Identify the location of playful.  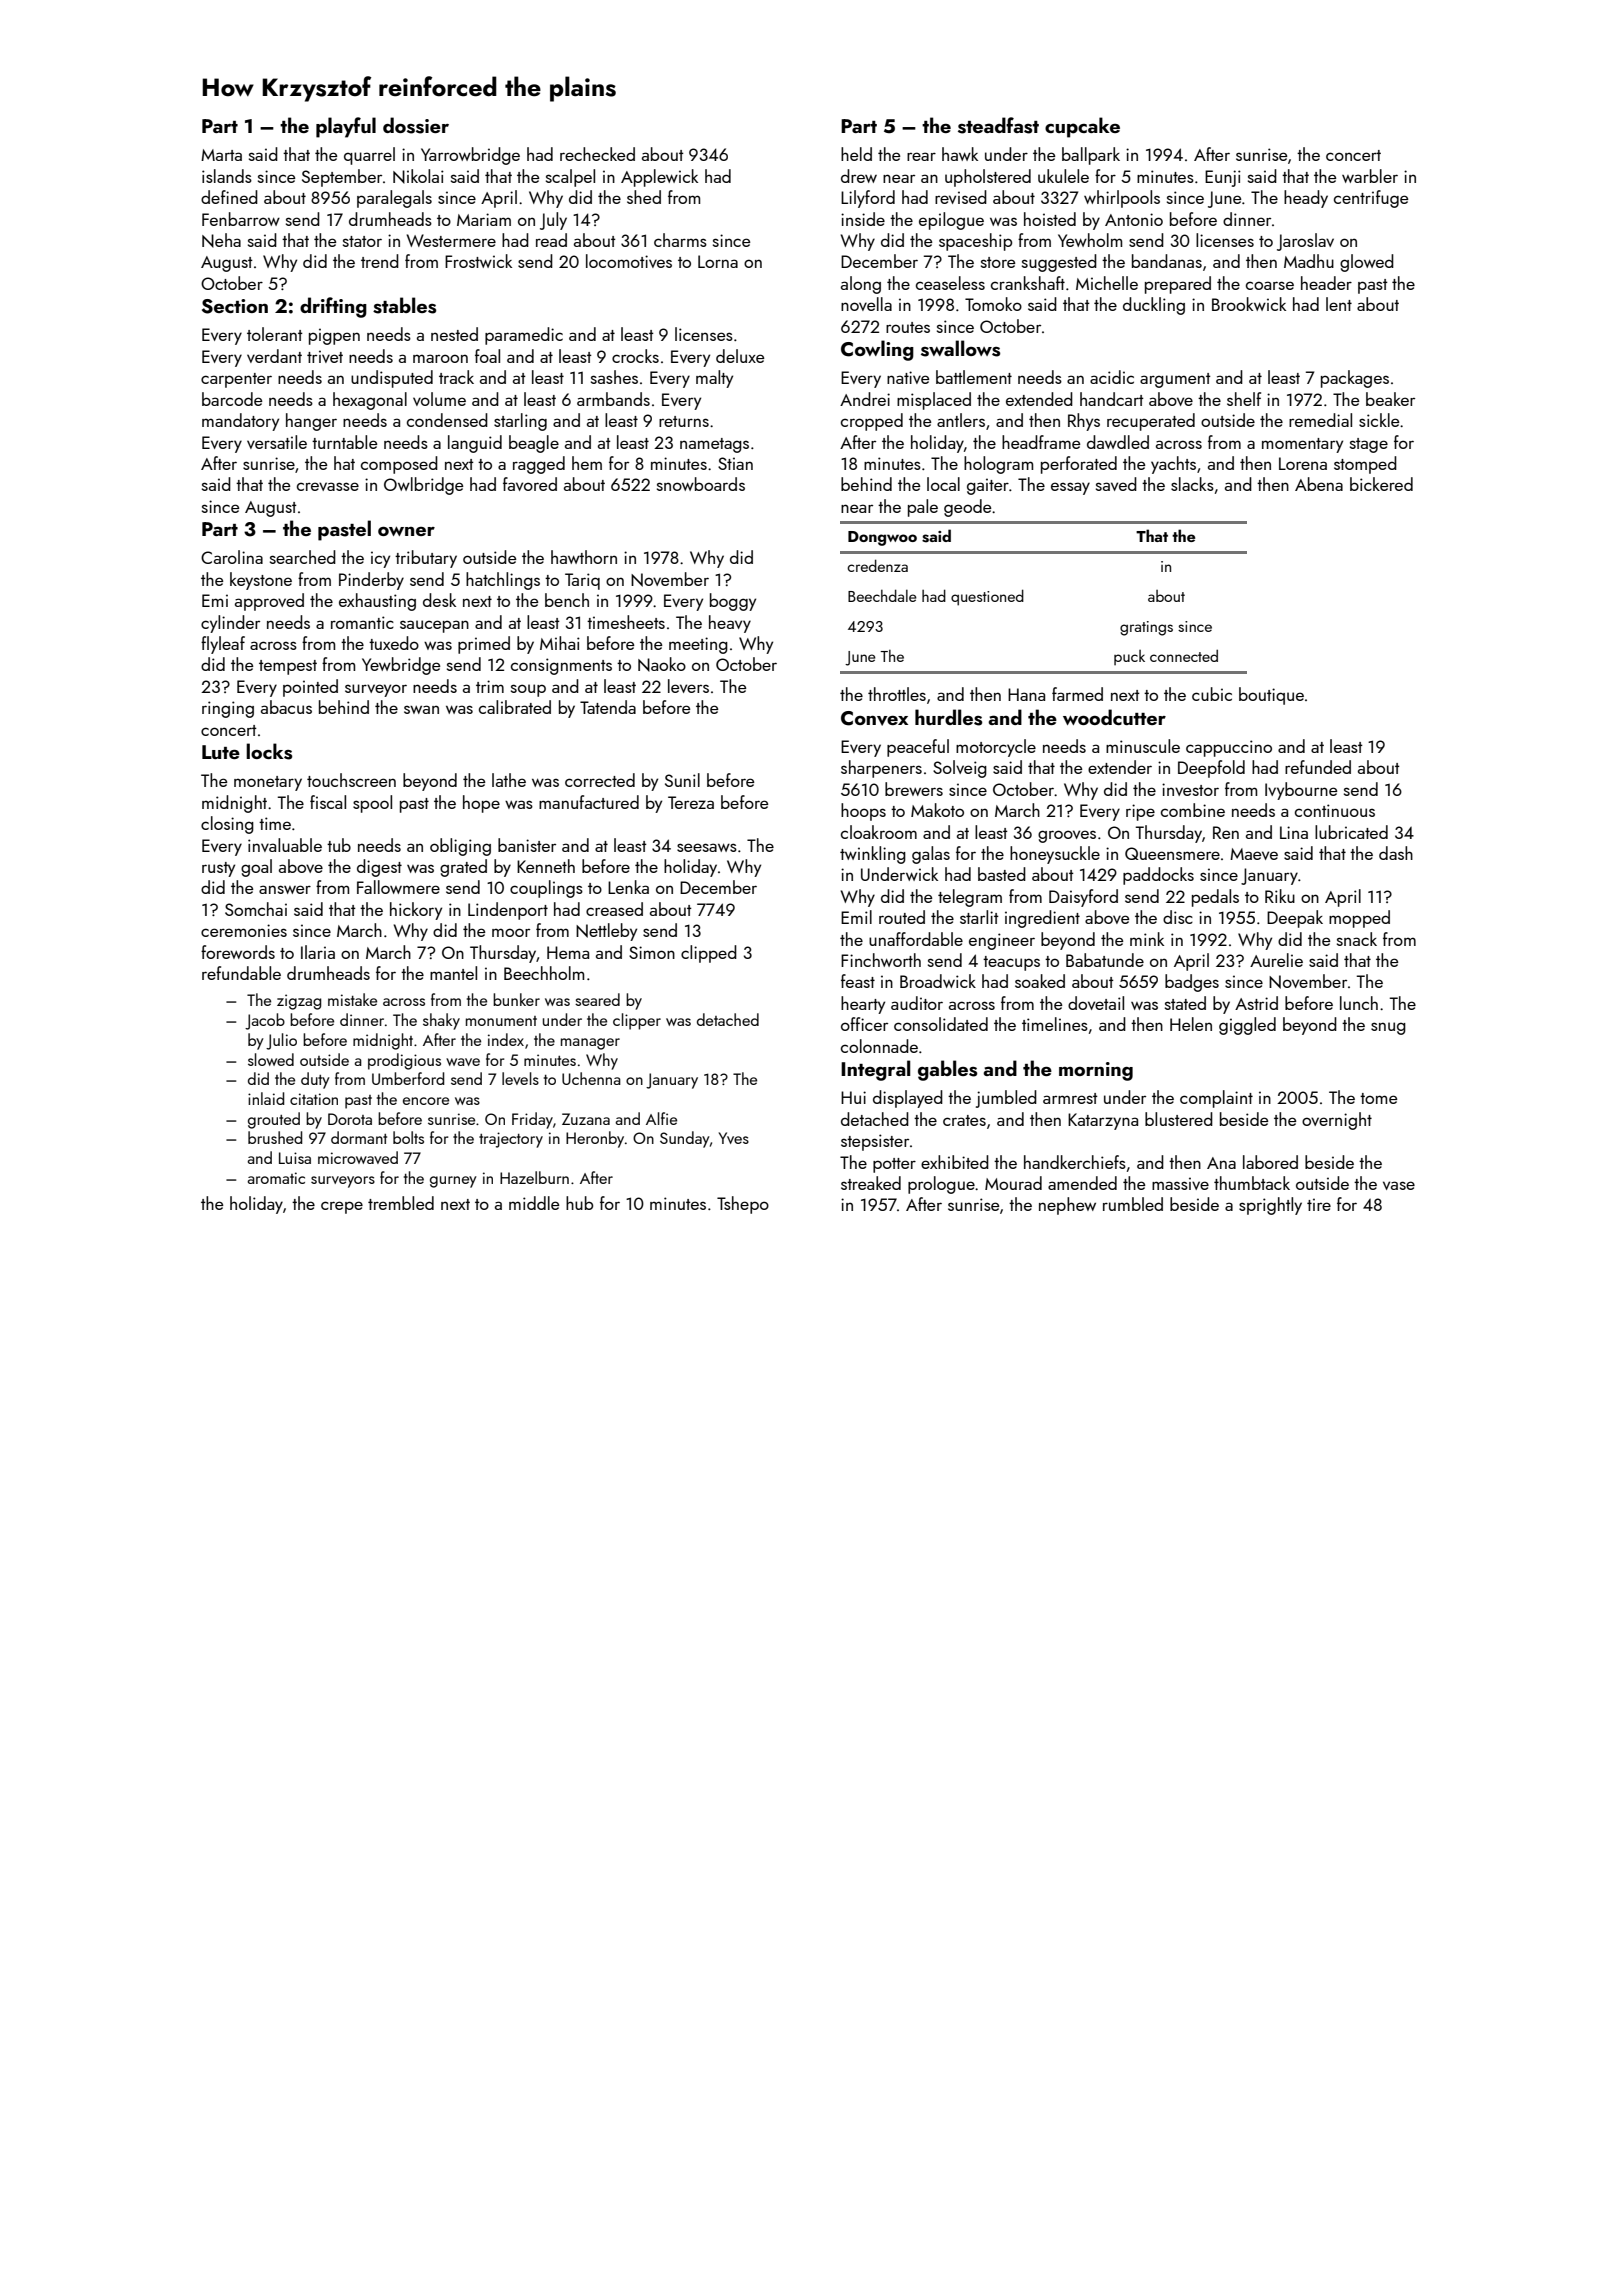
(346, 127).
